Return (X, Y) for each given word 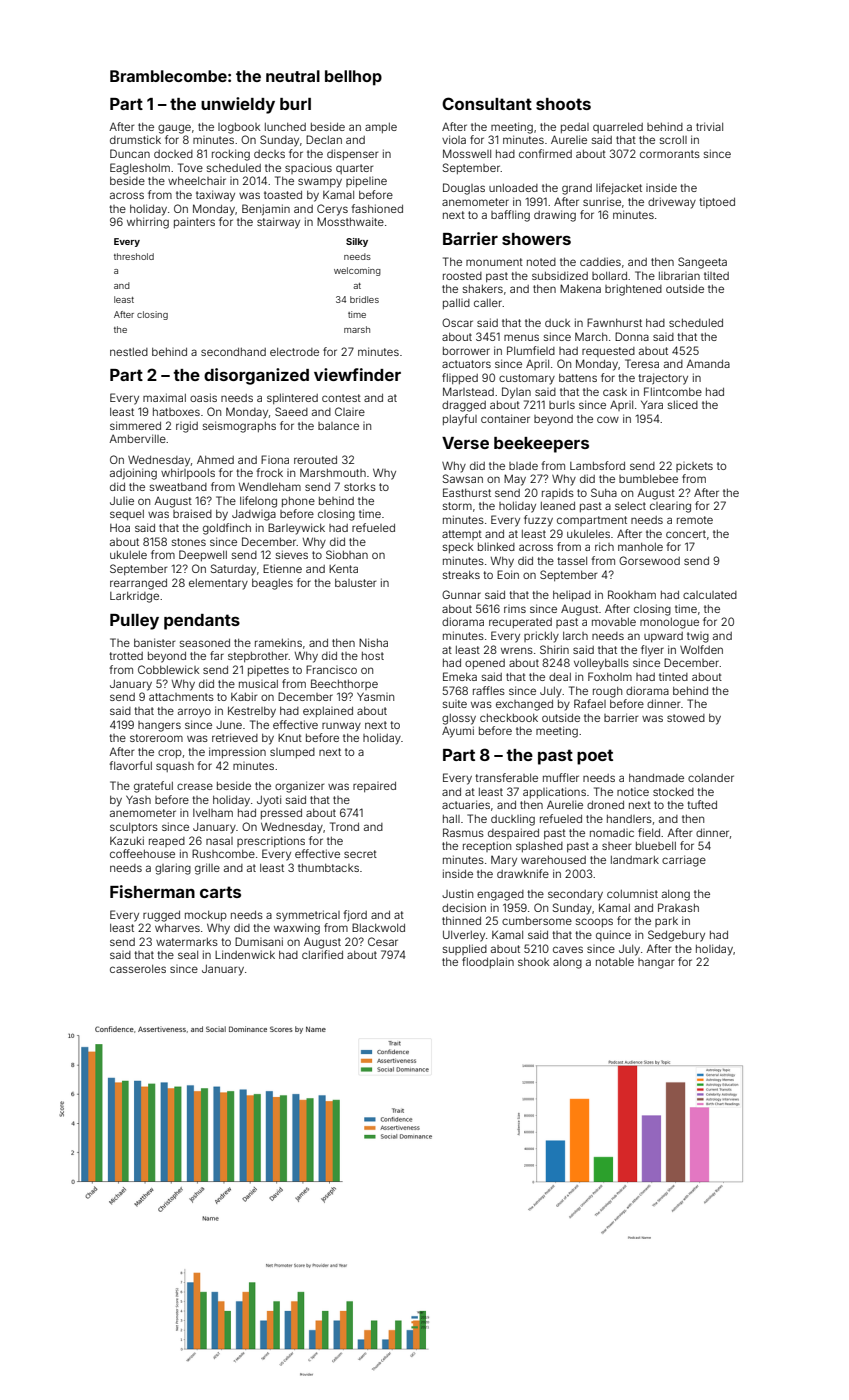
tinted (673, 676)
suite (455, 704)
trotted (126, 656)
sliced (683, 405)
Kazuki (127, 840)
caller (488, 303)
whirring (148, 223)
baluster (355, 583)
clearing (670, 507)
